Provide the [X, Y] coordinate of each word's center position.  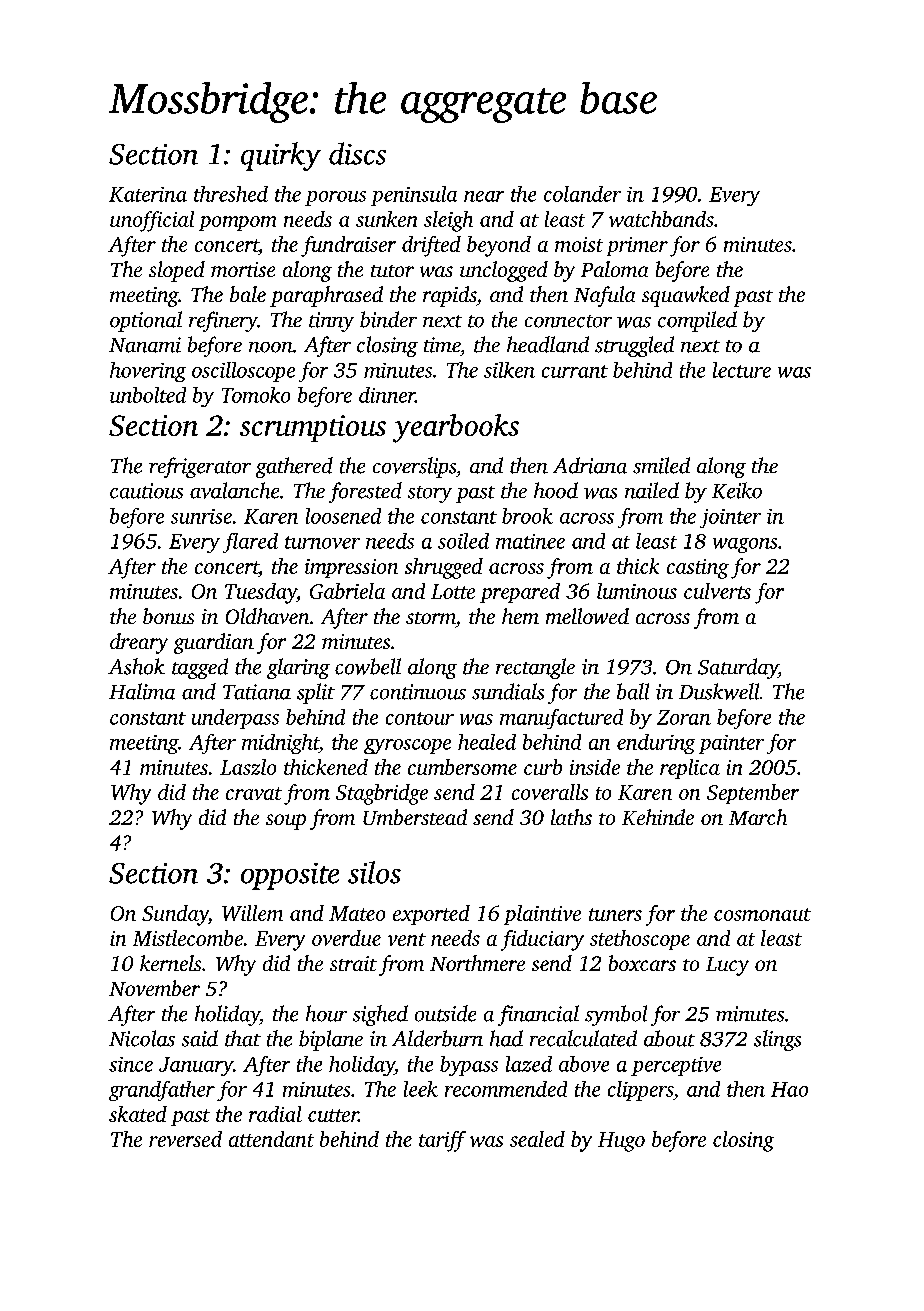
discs [357, 153]
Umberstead [415, 817]
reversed [185, 1139]
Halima [142, 691]
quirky [281, 156]
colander [582, 194]
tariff [442, 1141]
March [758, 817]
